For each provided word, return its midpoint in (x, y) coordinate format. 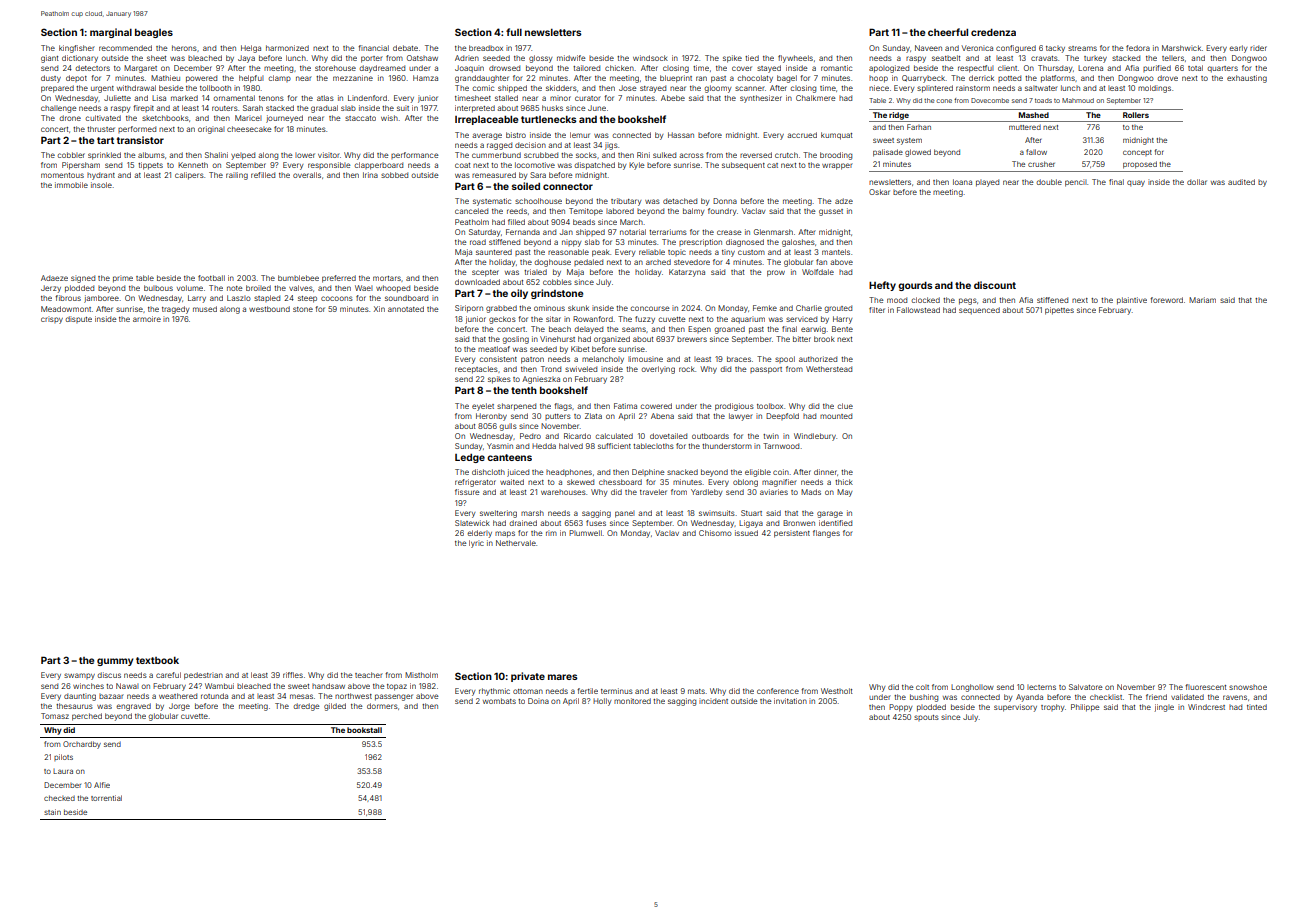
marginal (111, 33)
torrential (106, 798)
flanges (826, 534)
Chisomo (715, 533)
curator (588, 98)
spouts (926, 718)
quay (1136, 183)
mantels (836, 252)
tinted (1257, 707)
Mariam (1202, 300)
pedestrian (203, 676)
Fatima (625, 406)
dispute (78, 319)
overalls (307, 175)
